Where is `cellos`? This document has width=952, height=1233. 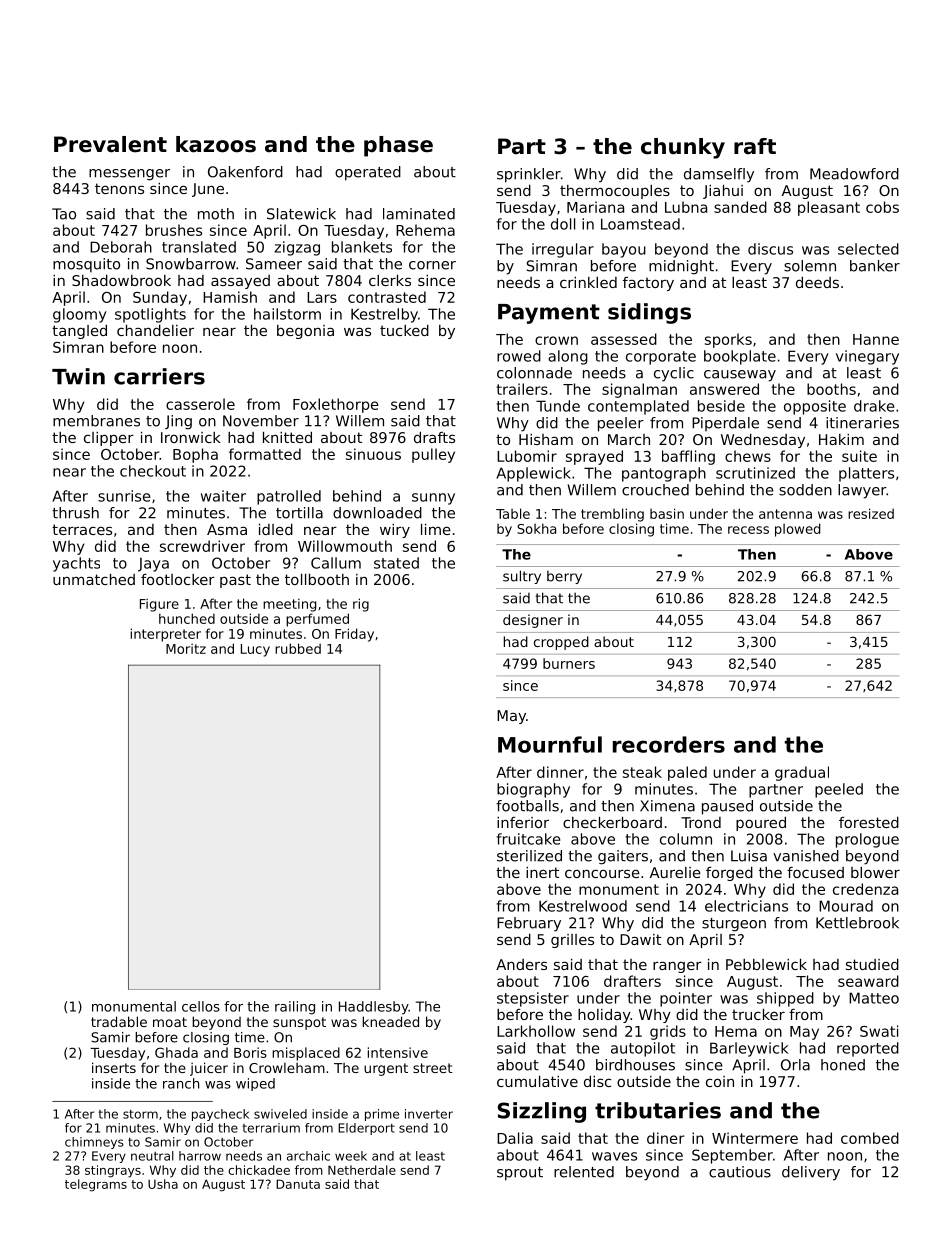 cellos is located at coordinates (201, 1006).
